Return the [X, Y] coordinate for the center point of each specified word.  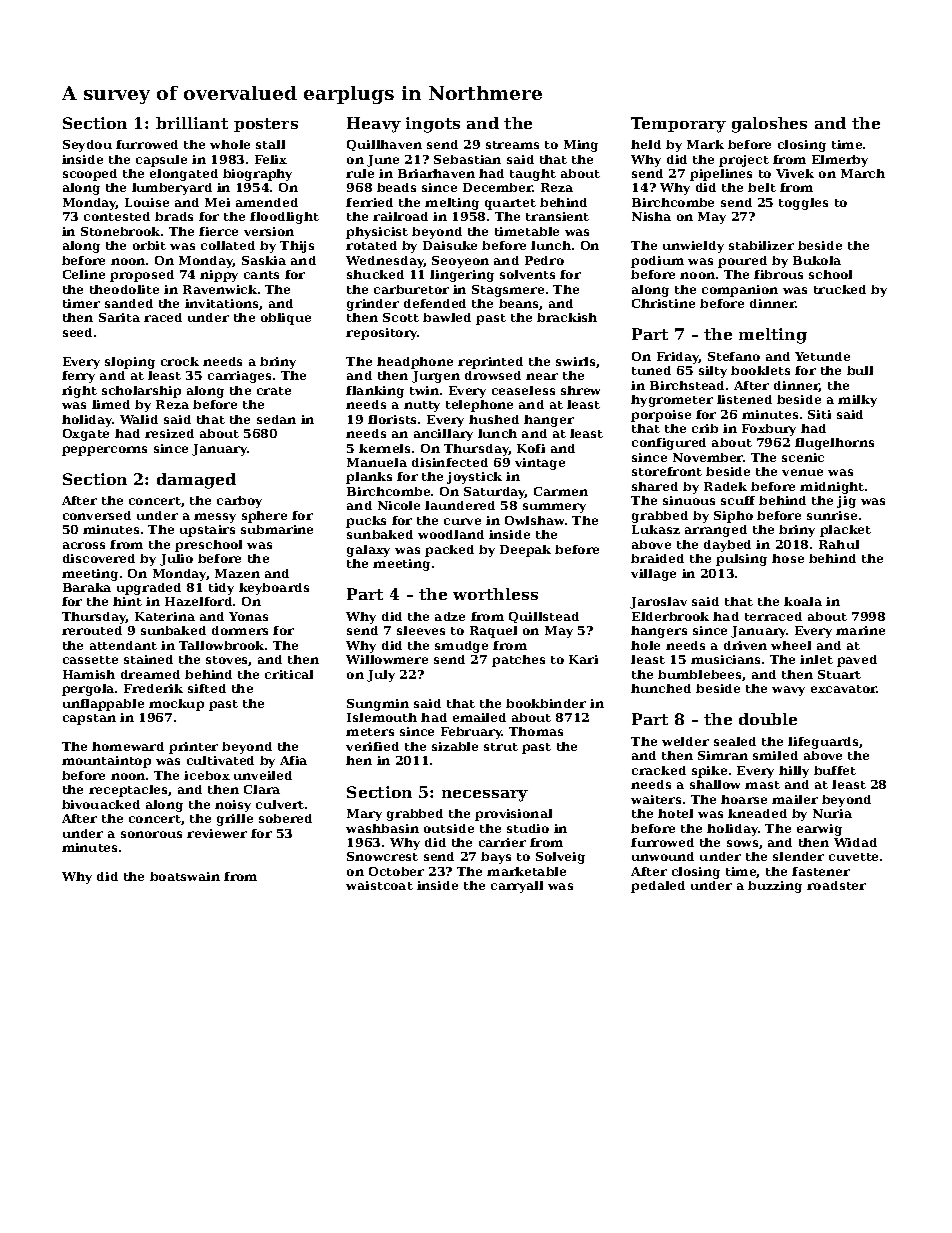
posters [266, 125]
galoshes [769, 125]
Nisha [651, 216]
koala [803, 601]
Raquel [493, 632]
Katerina [165, 616]
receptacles [129, 791]
